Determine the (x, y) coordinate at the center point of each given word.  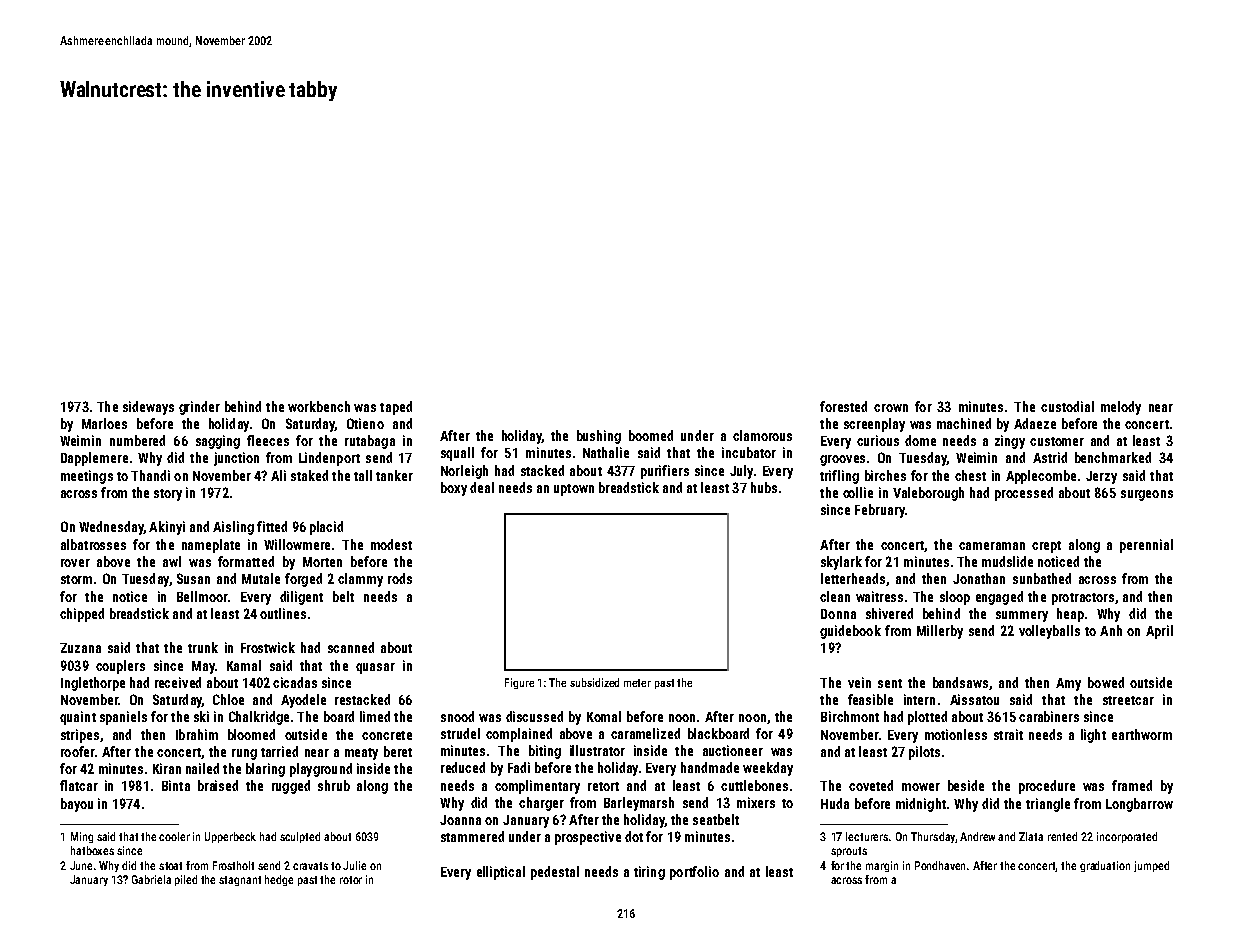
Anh (1111, 630)
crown (891, 408)
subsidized (594, 682)
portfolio (694, 873)
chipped (82, 615)
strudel (460, 733)
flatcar (79, 785)
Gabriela (151, 879)
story (168, 495)
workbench (319, 406)
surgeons (1147, 495)
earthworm (1142, 734)
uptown (574, 490)
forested (843, 406)
